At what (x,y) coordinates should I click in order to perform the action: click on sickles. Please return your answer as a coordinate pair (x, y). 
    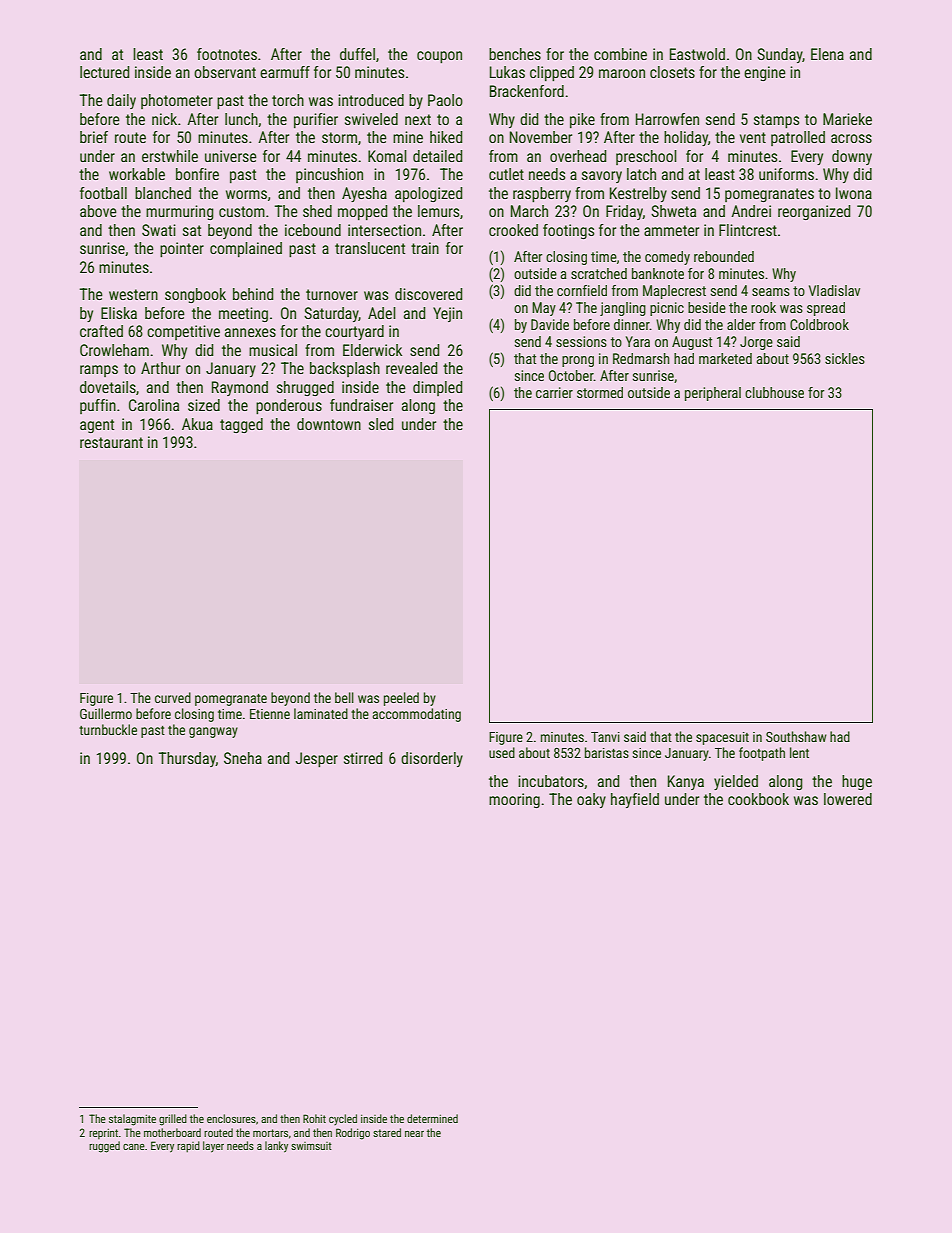
    Looking at the image, I should click on (845, 358).
